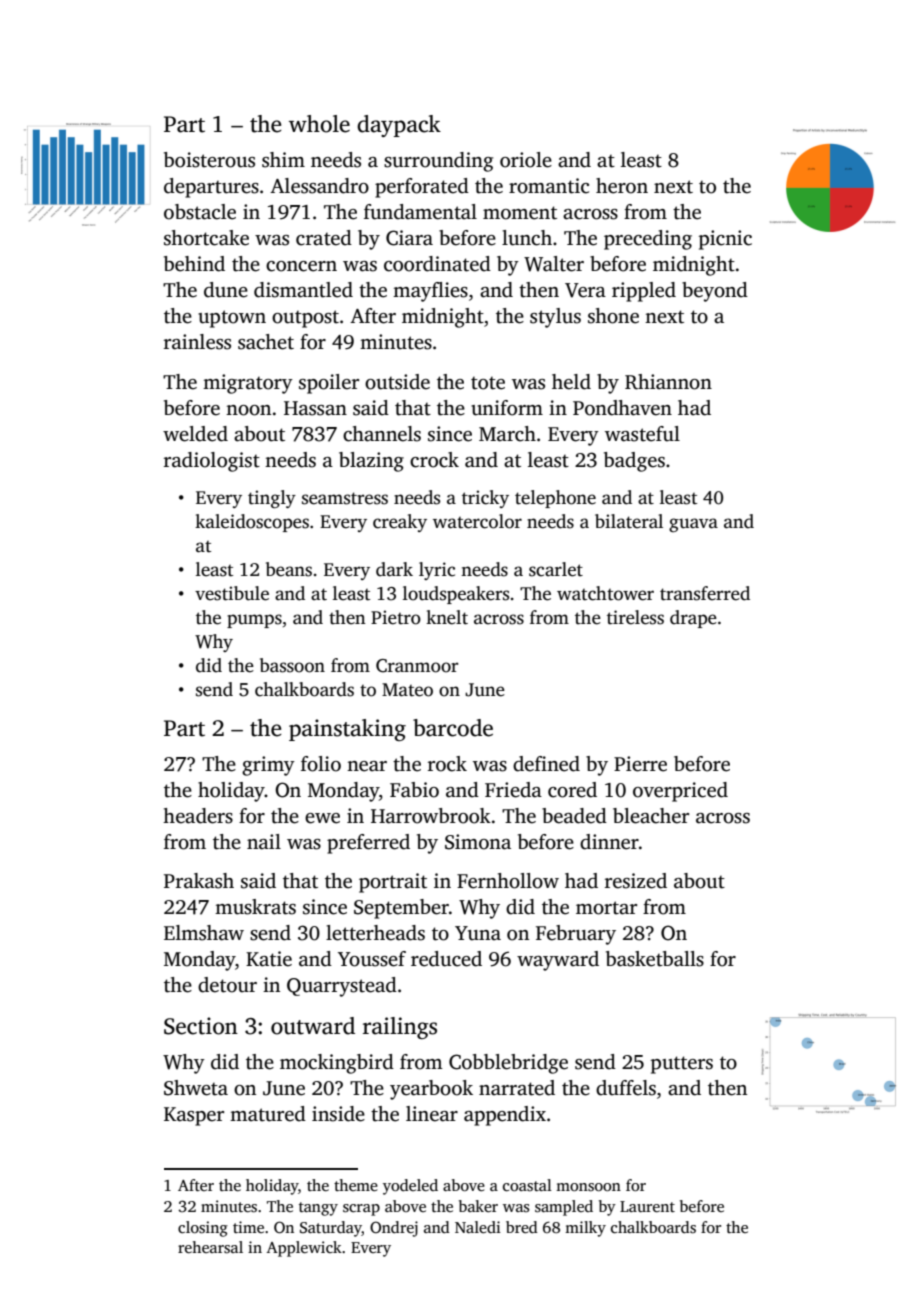 This screenshot has width=924, height=1311. What do you see at coordinates (613, 316) in the screenshot?
I see `shone` at bounding box center [613, 316].
